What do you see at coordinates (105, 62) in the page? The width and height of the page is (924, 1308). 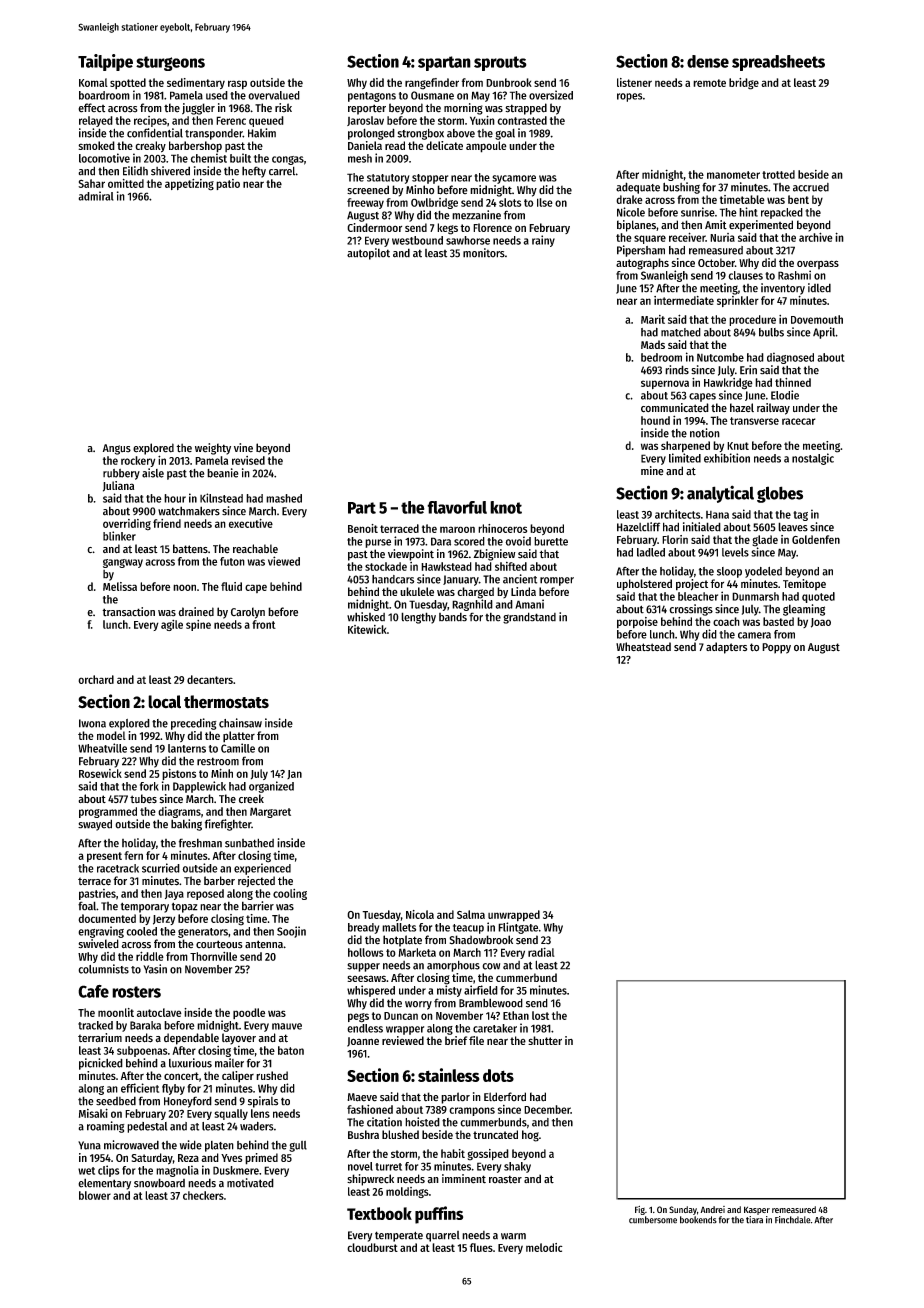 I see `Tailpipe` at bounding box center [105, 62].
